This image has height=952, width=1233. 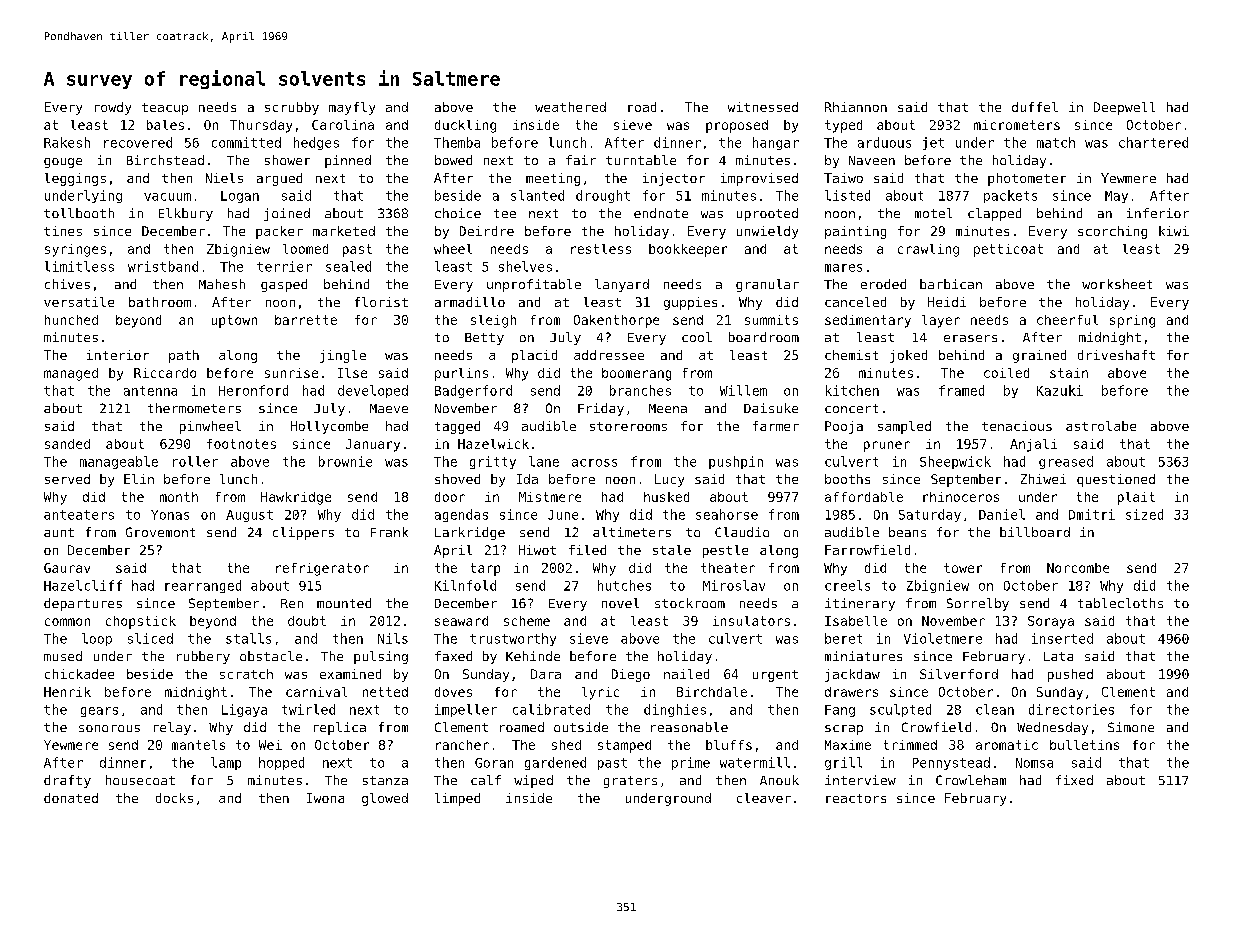 I want to click on teacup, so click(x=165, y=109).
